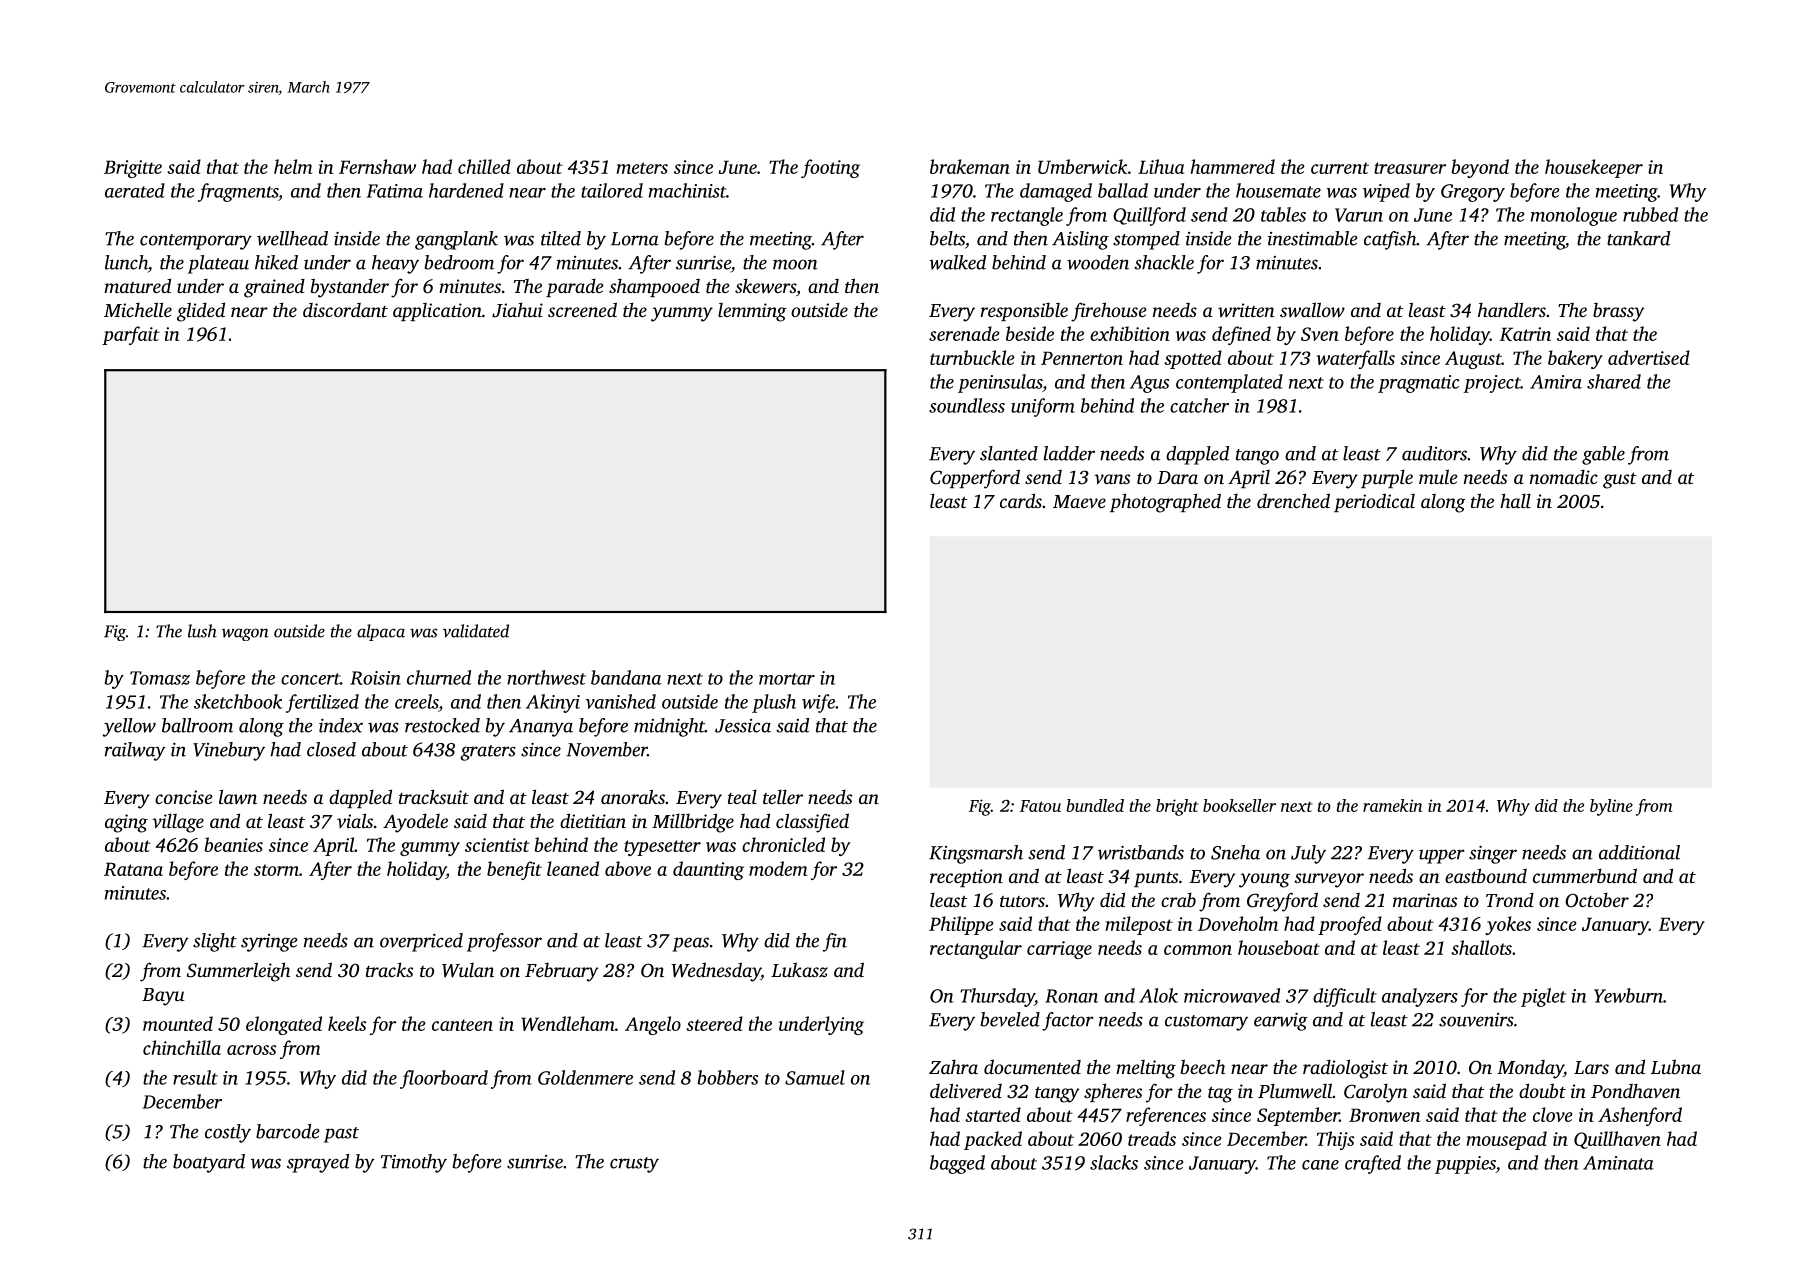 The height and width of the screenshot is (1284, 1816). I want to click on result, so click(195, 1077).
